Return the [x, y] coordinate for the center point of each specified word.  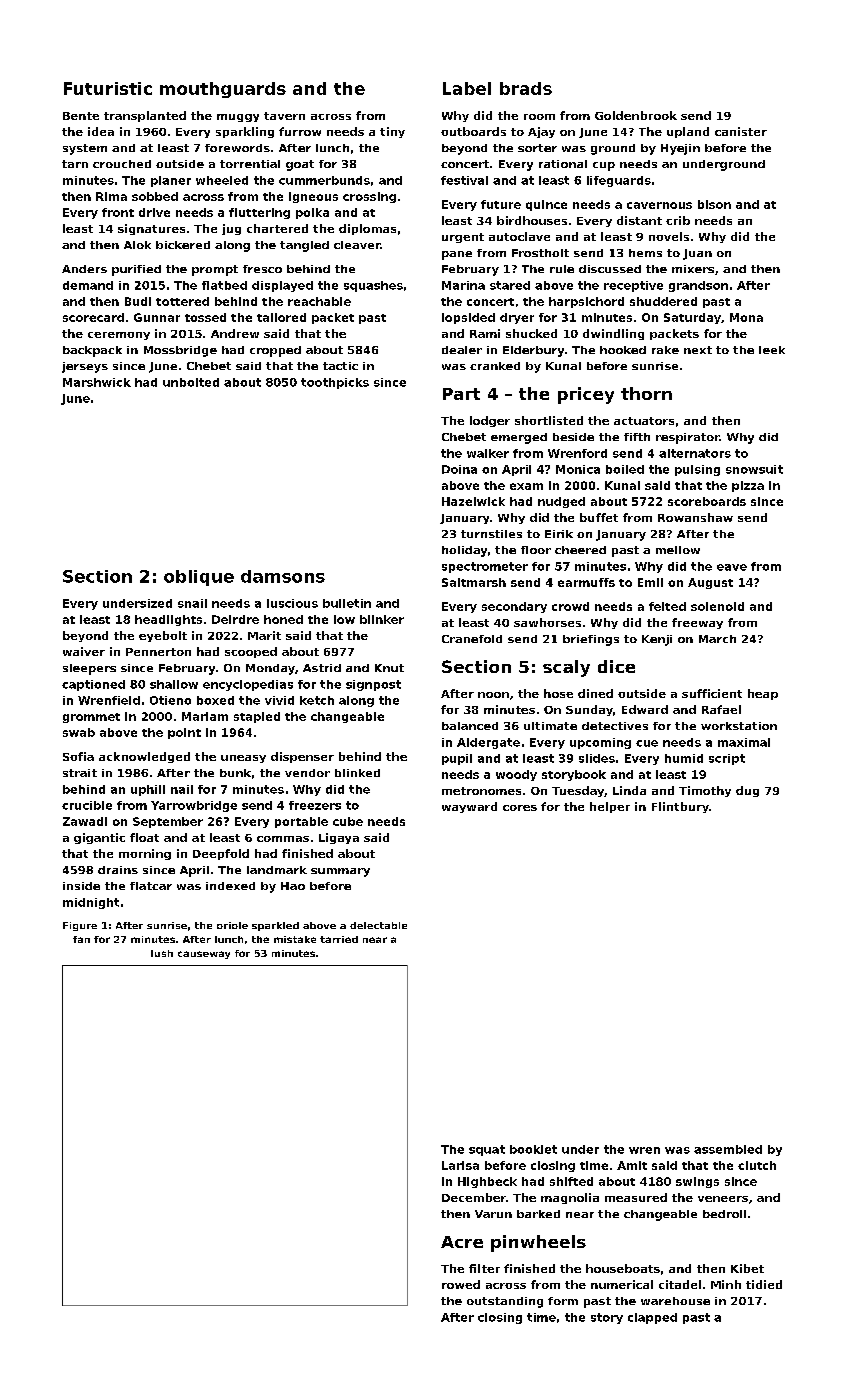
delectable [378, 925]
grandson [698, 286]
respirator [688, 438]
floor [536, 550]
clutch [757, 1165]
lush [162, 953]
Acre [462, 1242]
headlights [168, 620]
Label [467, 88]
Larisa [460, 1165]
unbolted [191, 382]
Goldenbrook [636, 115]
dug [747, 791]
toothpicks [335, 383]
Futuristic [108, 88]
